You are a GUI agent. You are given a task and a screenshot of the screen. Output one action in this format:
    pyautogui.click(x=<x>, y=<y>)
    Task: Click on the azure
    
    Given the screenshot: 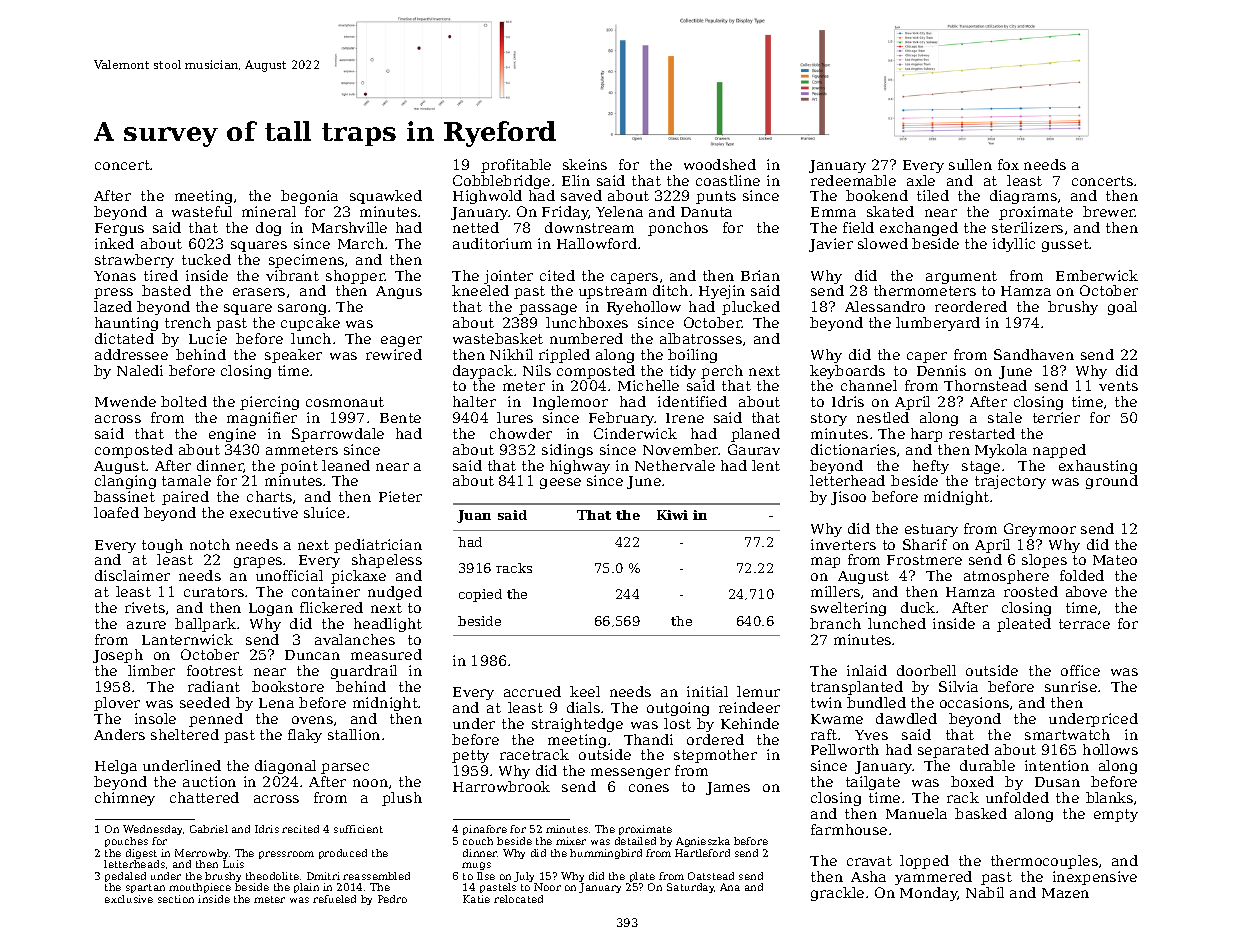 What is the action you would take?
    pyautogui.click(x=146, y=625)
